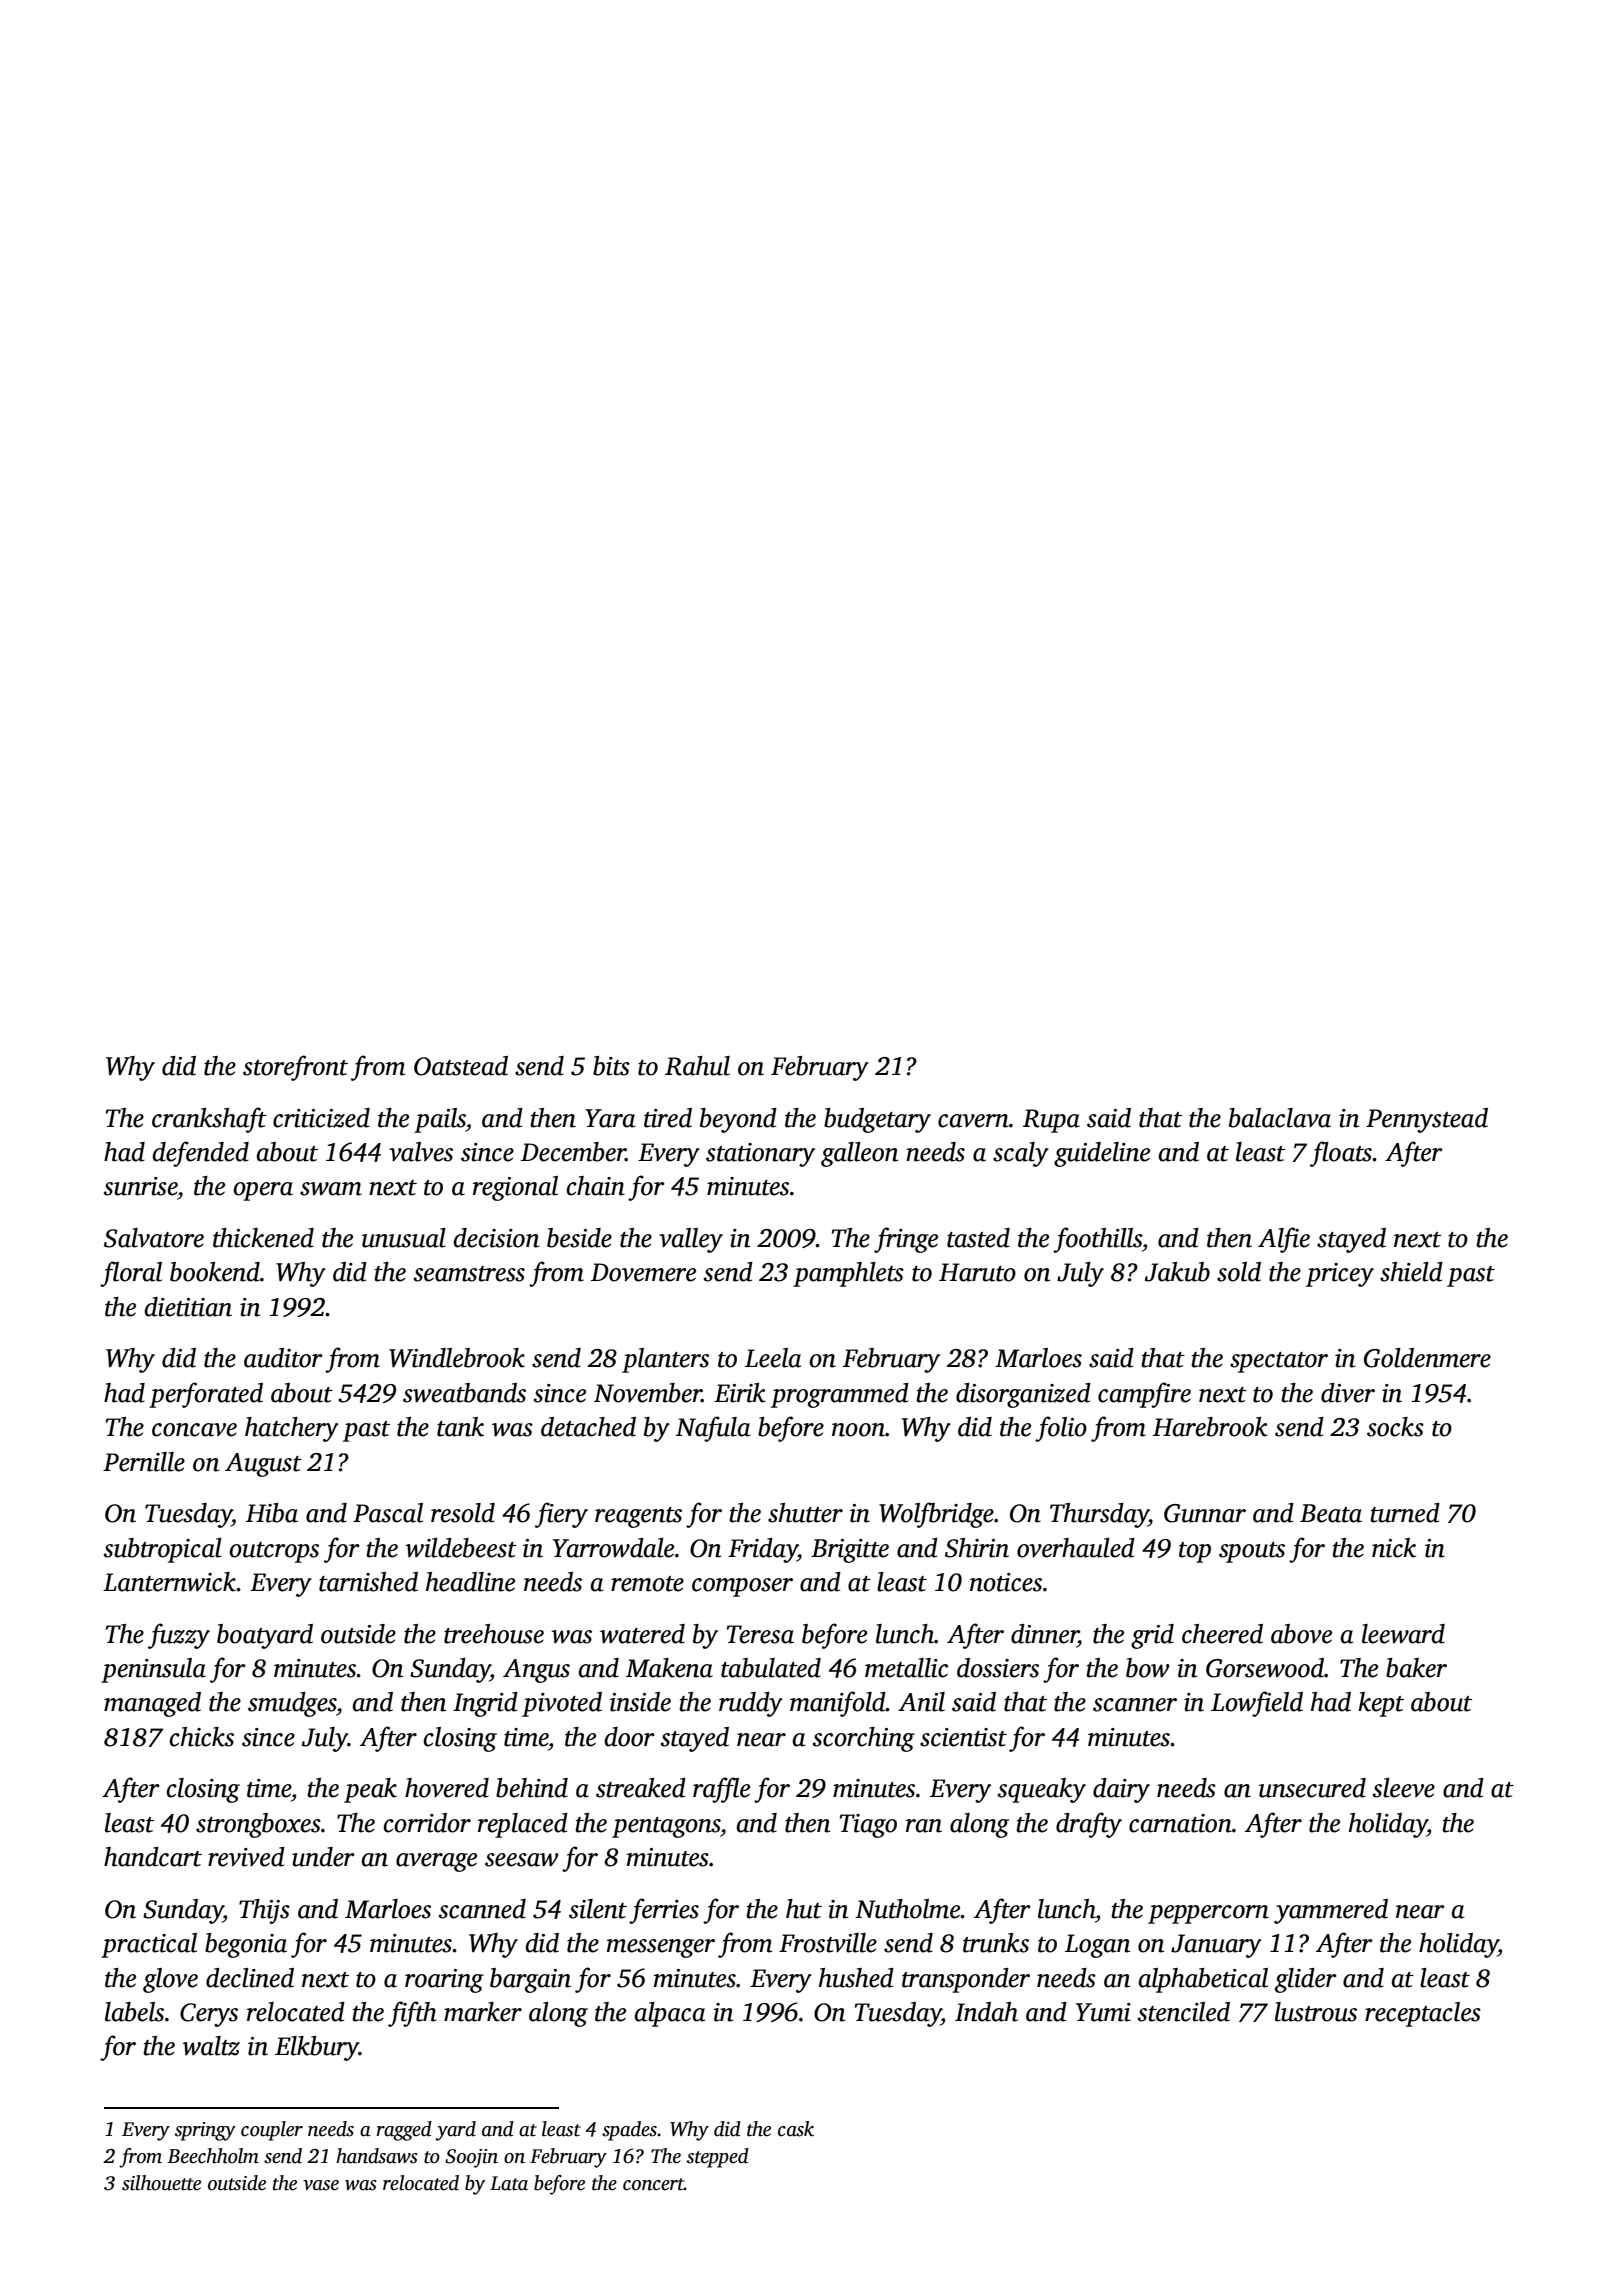 The width and height of the image is (1620, 2292). What do you see at coordinates (1208, 1914) in the image?
I see `peppercorn` at bounding box center [1208, 1914].
